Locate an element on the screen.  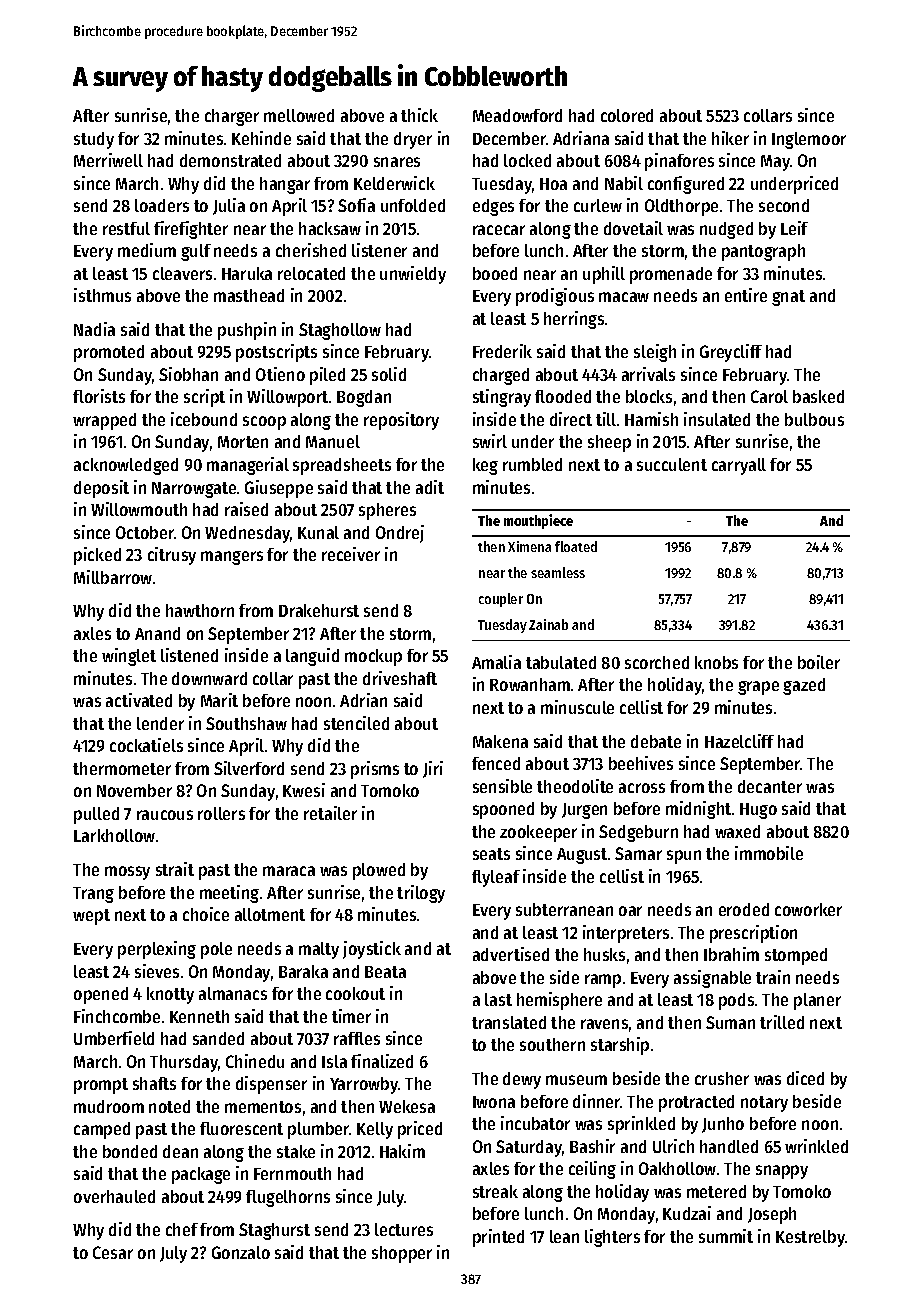
study is located at coordinates (94, 140).
